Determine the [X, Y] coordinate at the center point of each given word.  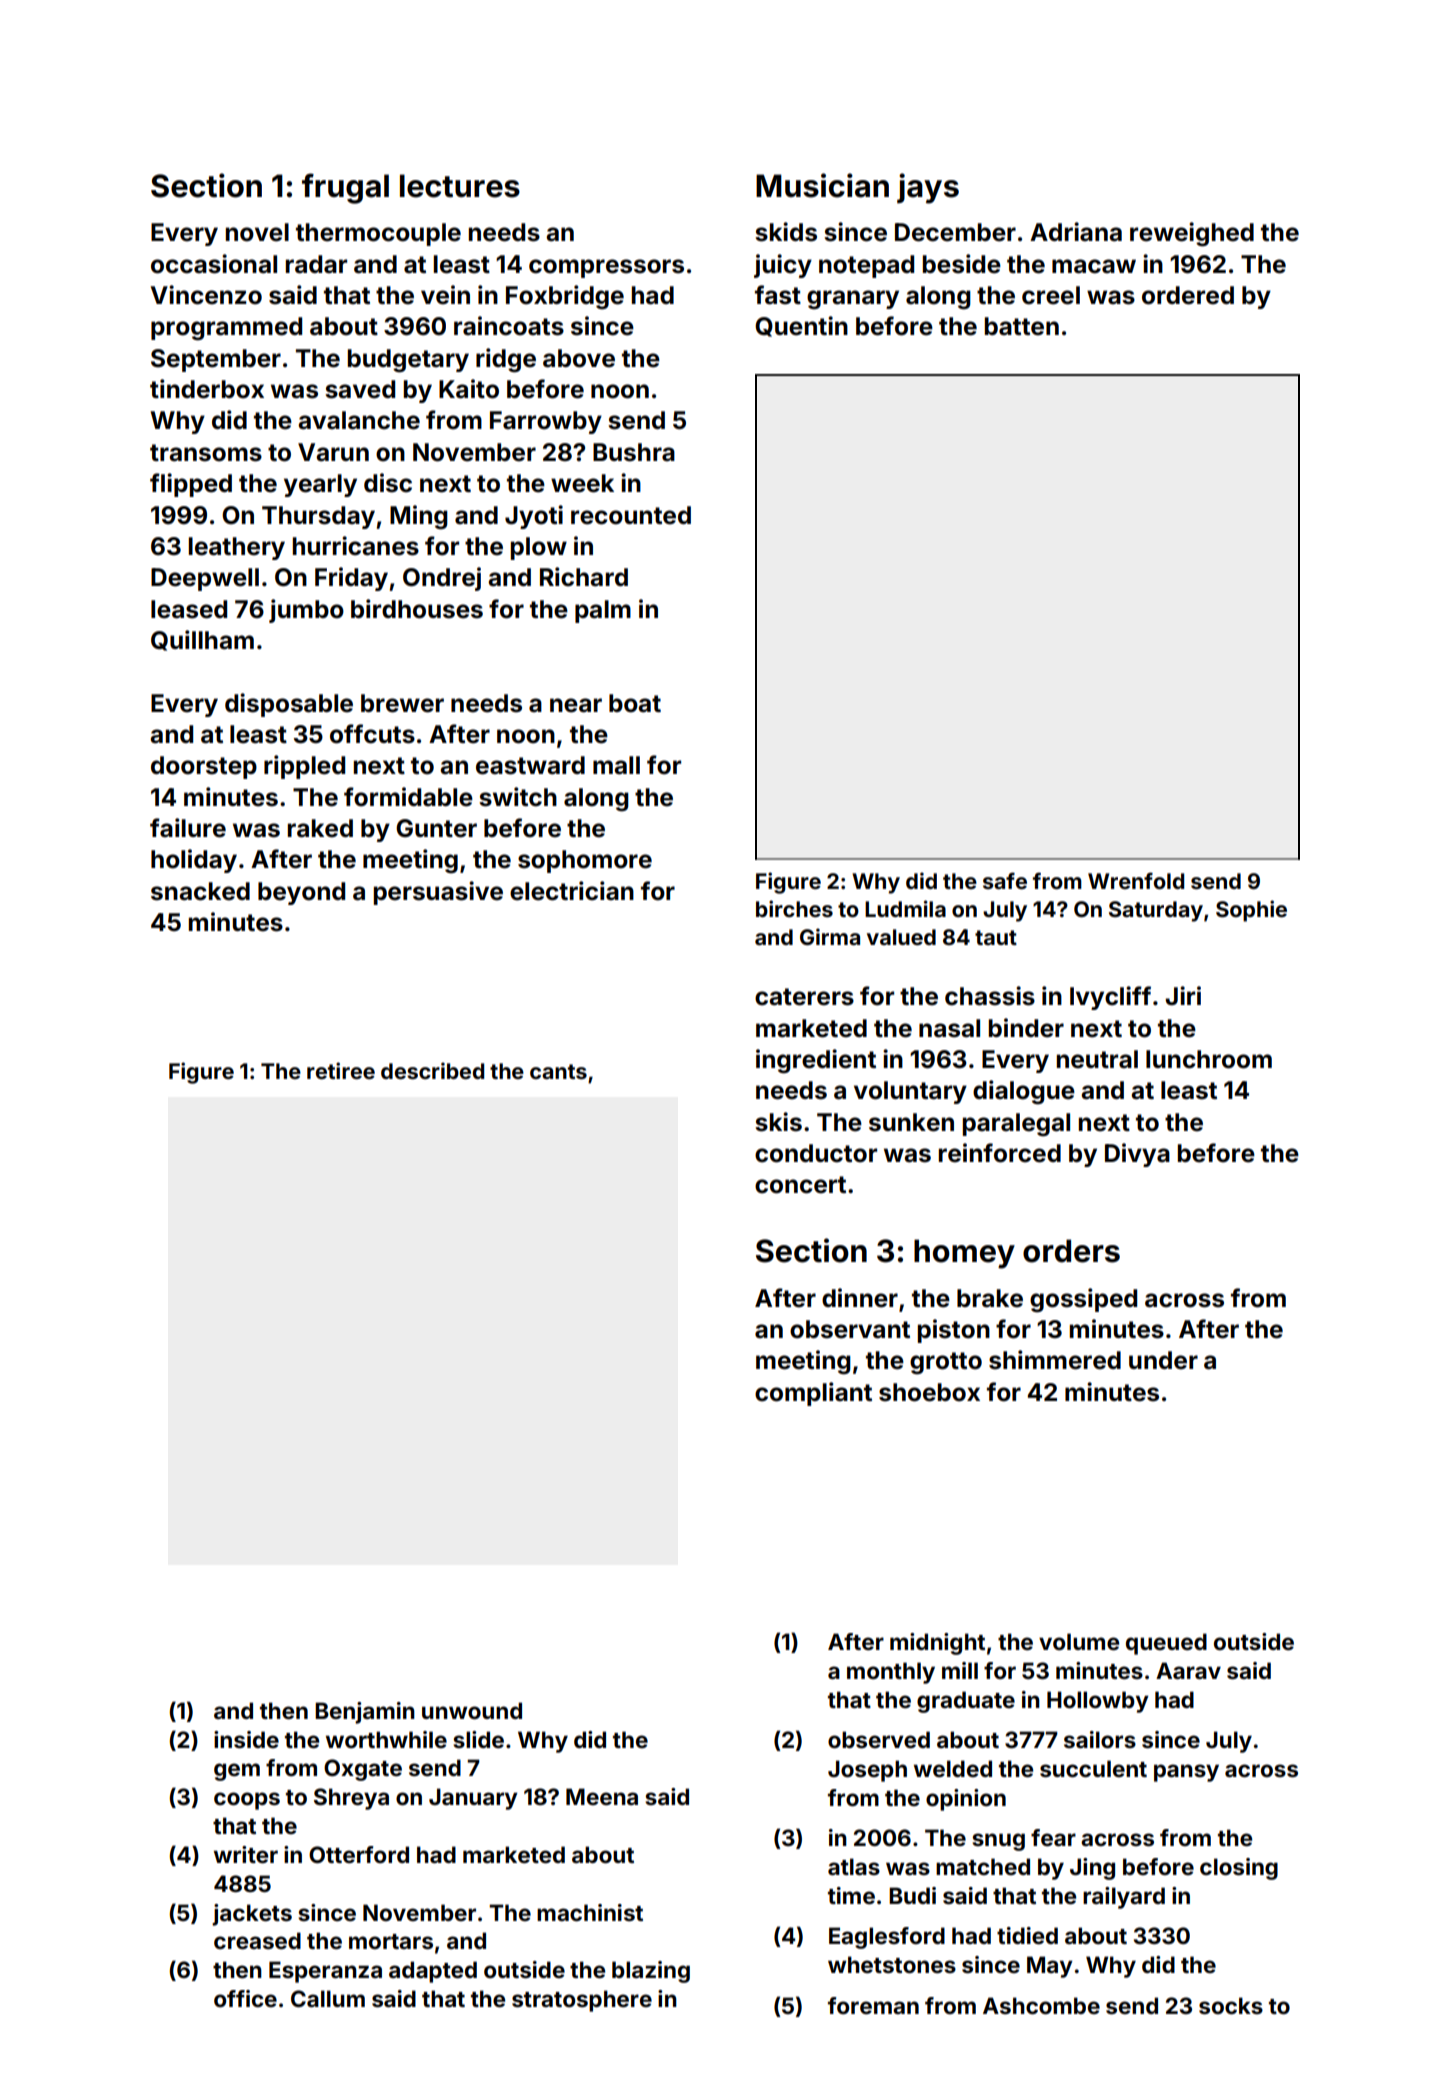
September [216, 360]
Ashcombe [1041, 2005]
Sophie [1251, 911]
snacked [200, 891]
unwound [472, 1710]
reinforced [1000, 1153]
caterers [804, 997]
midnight [937, 1644]
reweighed [1192, 234]
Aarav [1188, 1670]
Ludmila [905, 908]
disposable [289, 705]
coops [247, 1801]
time [851, 1895]
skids [786, 232]
